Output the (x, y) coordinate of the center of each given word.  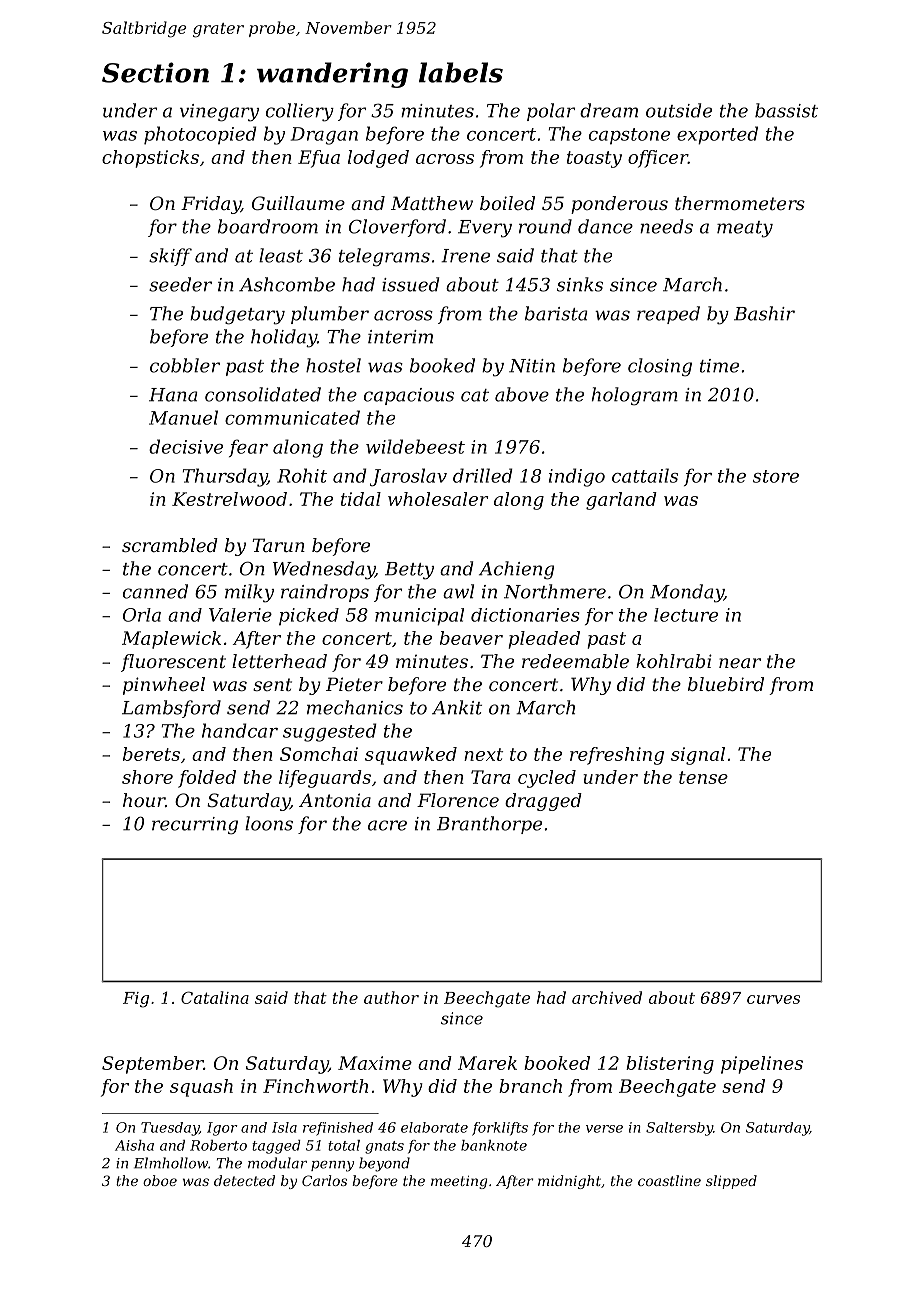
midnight (569, 1182)
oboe (160, 1180)
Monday (687, 593)
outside (679, 110)
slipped (731, 1182)
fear (248, 448)
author (391, 997)
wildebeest (415, 446)
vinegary (219, 113)
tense (703, 777)
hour (144, 800)
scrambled (170, 545)
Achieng (516, 570)
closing (660, 367)
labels (461, 72)
